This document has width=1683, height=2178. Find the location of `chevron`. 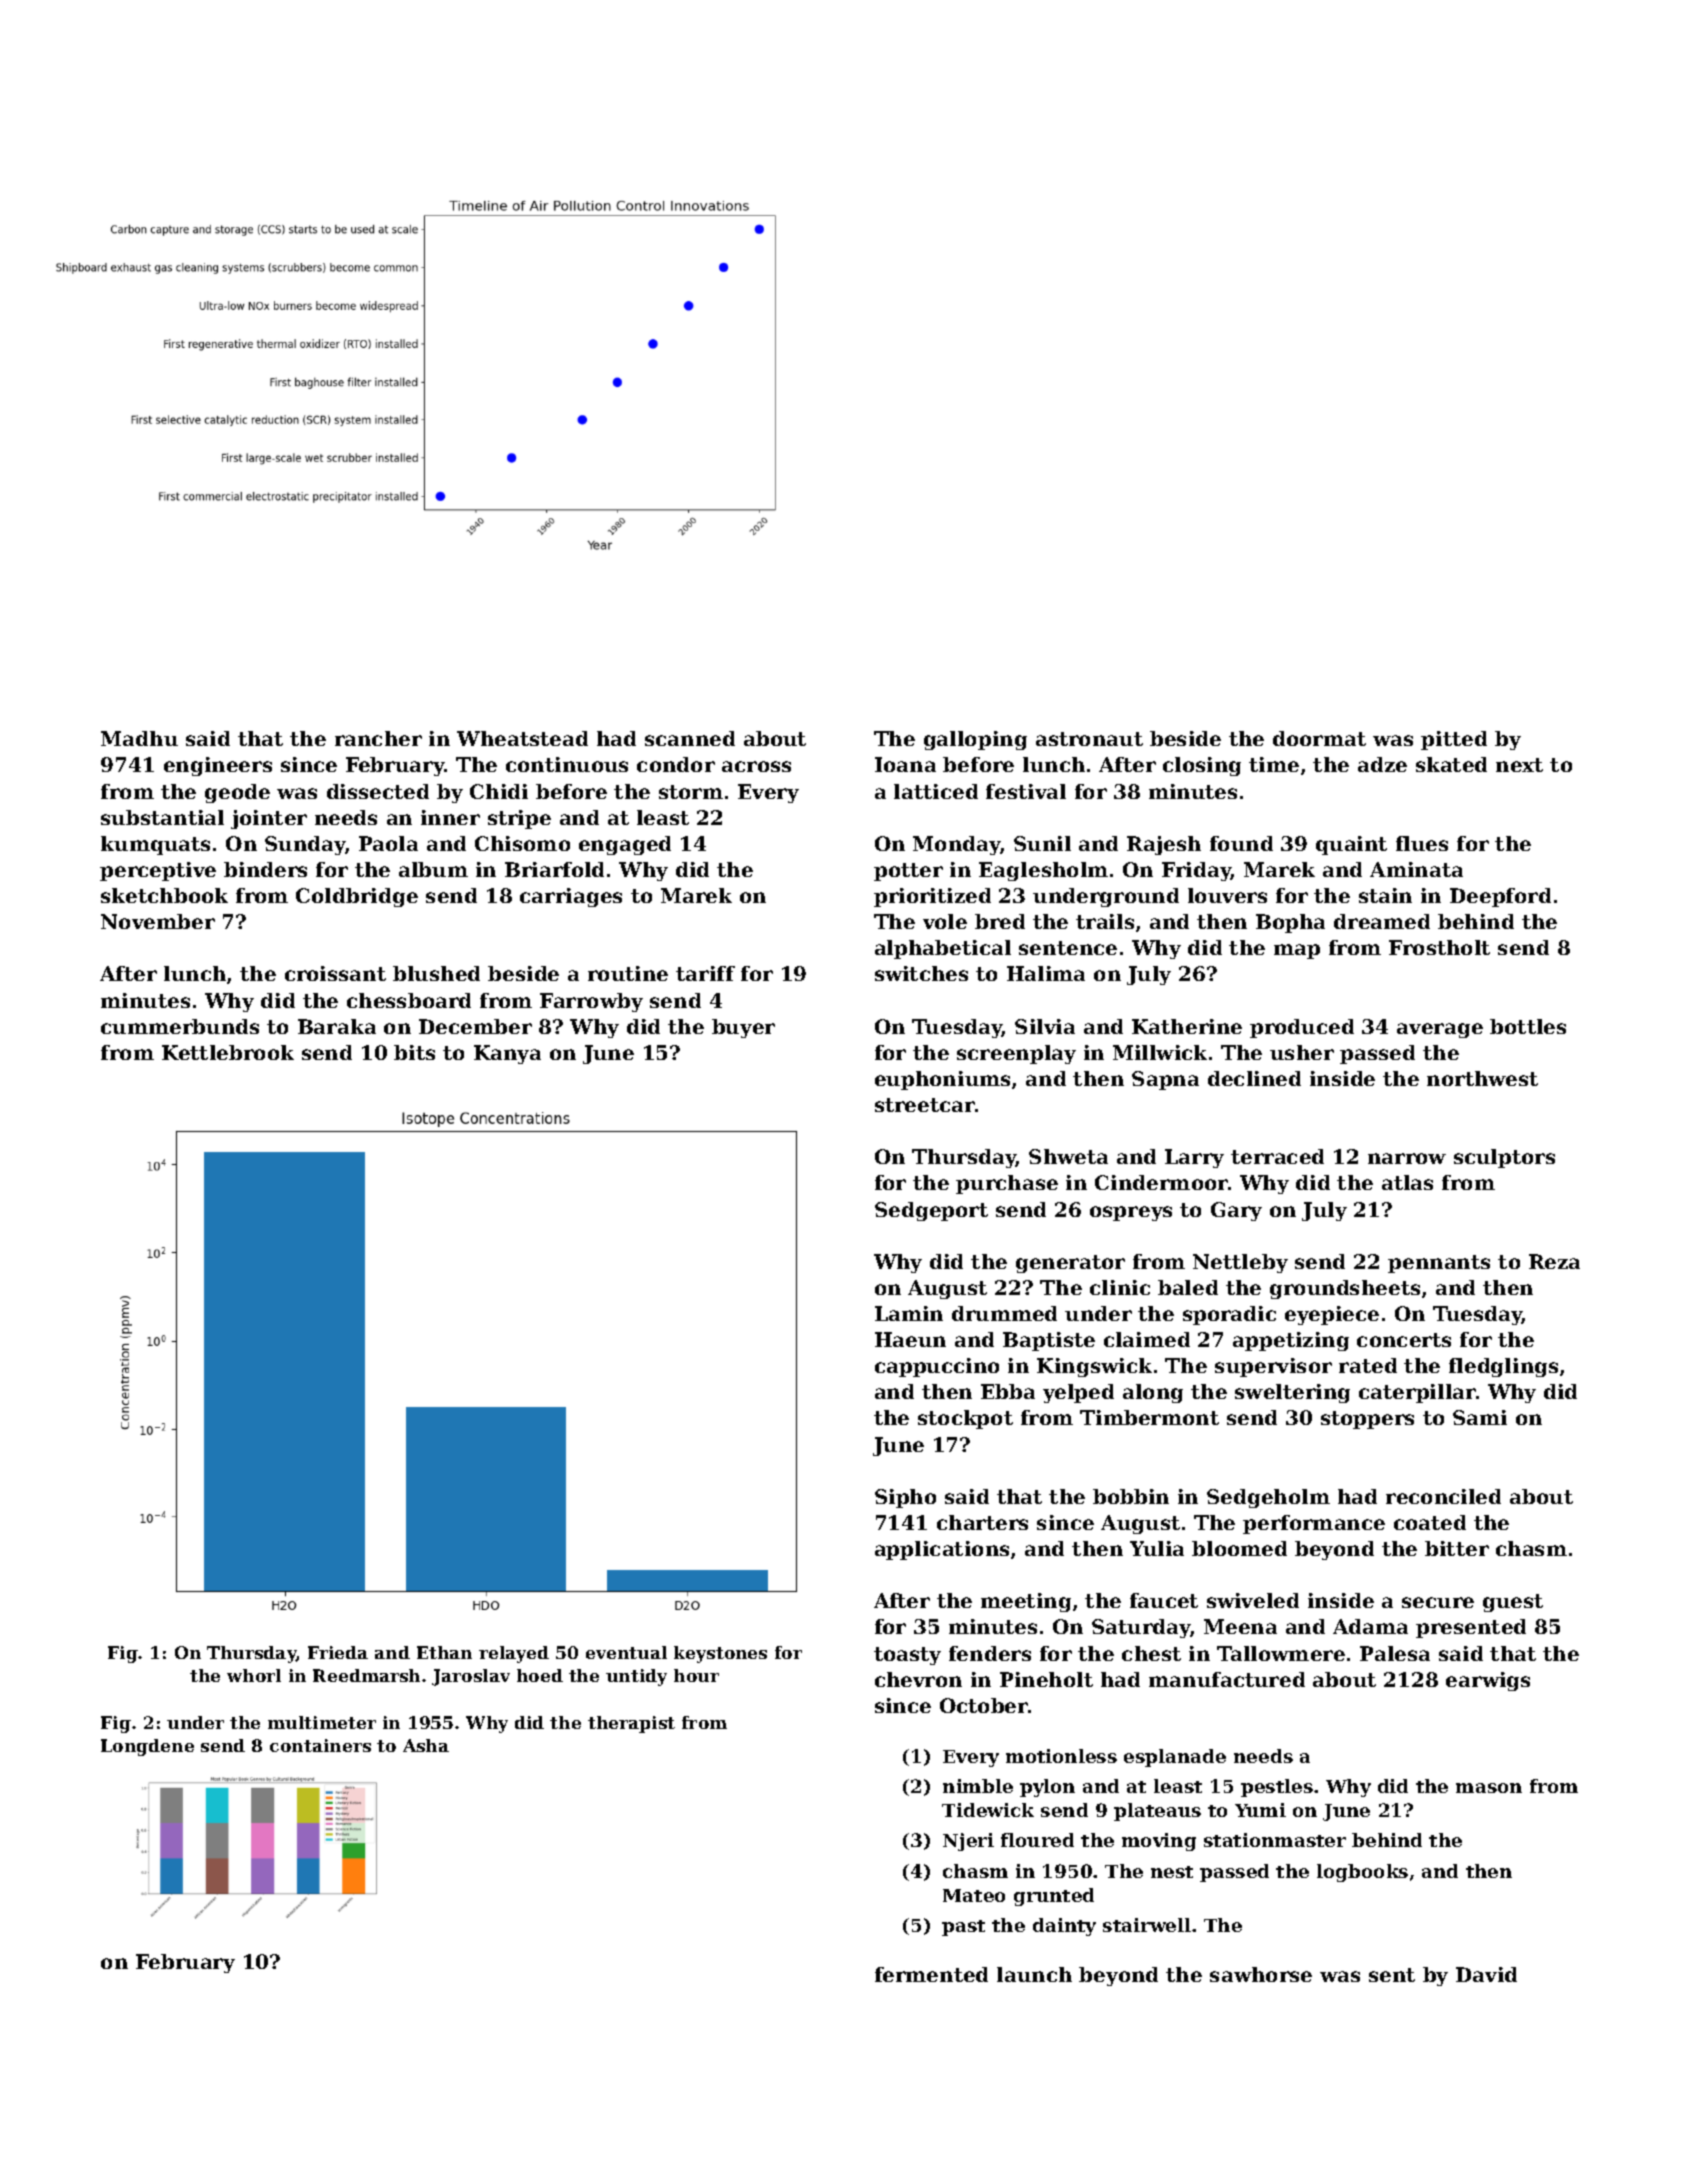

chevron is located at coordinates (918, 1679).
